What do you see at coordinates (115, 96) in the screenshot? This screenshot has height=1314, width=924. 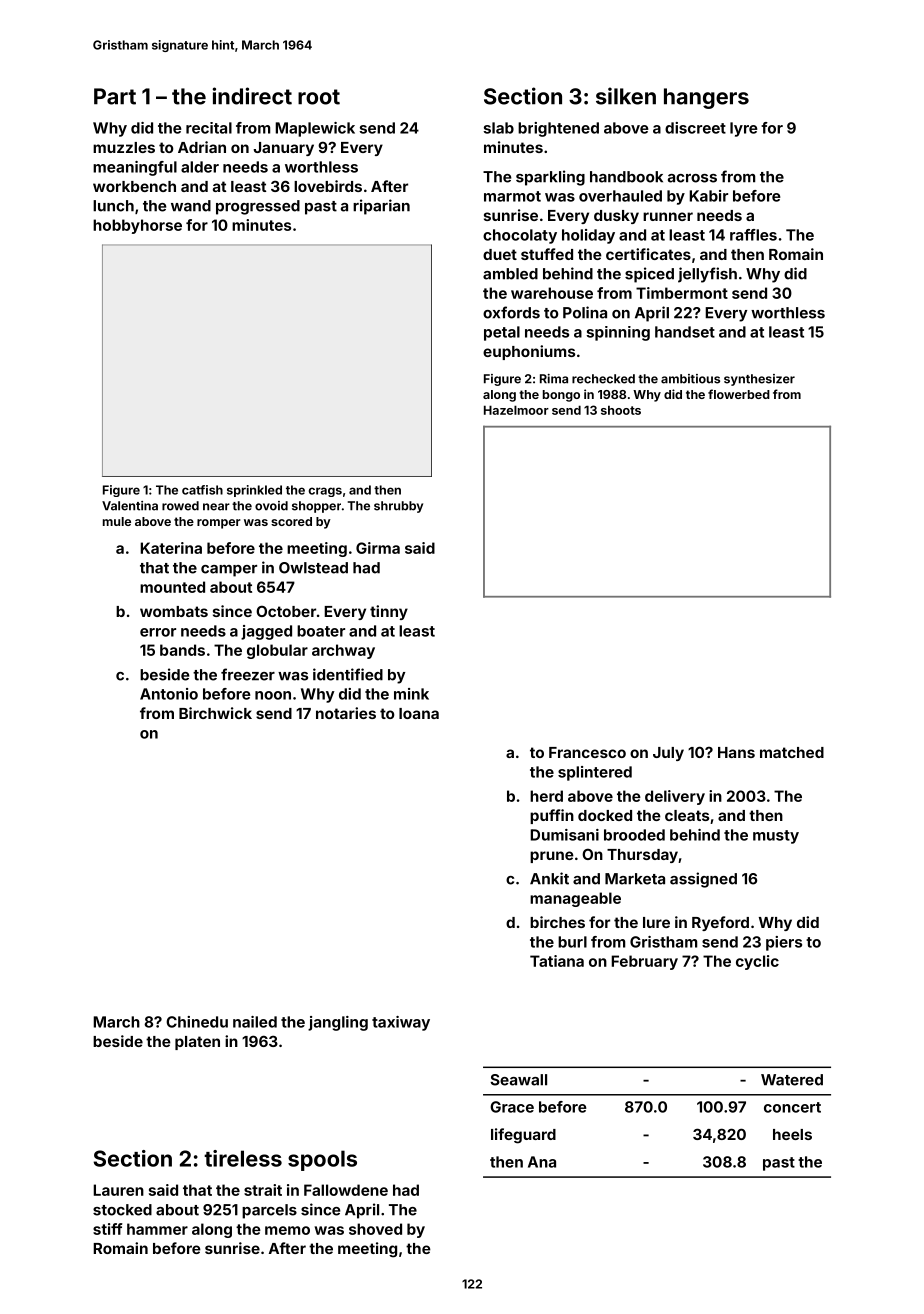 I see `Part` at bounding box center [115, 96].
